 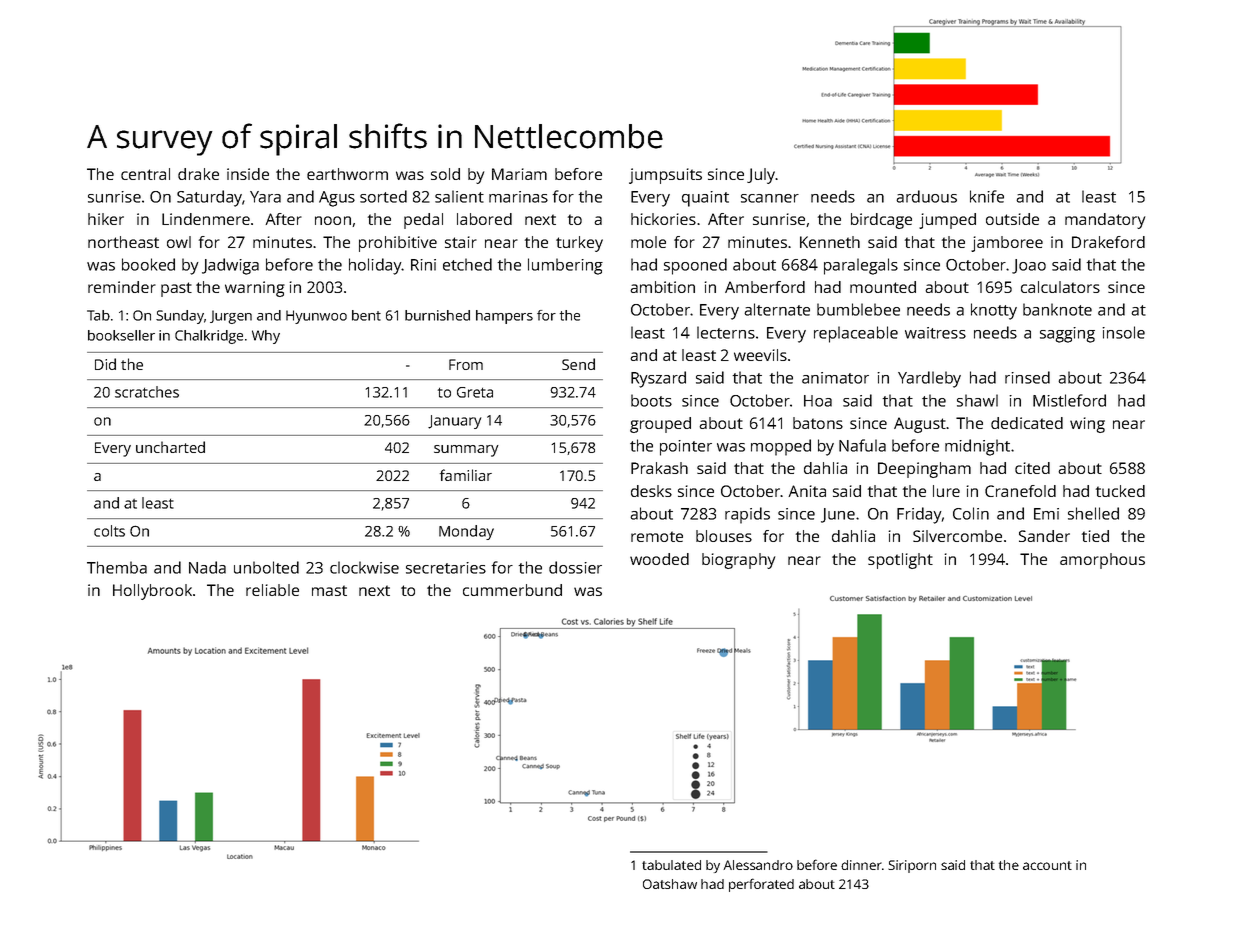 I want to click on knife, so click(x=987, y=196).
